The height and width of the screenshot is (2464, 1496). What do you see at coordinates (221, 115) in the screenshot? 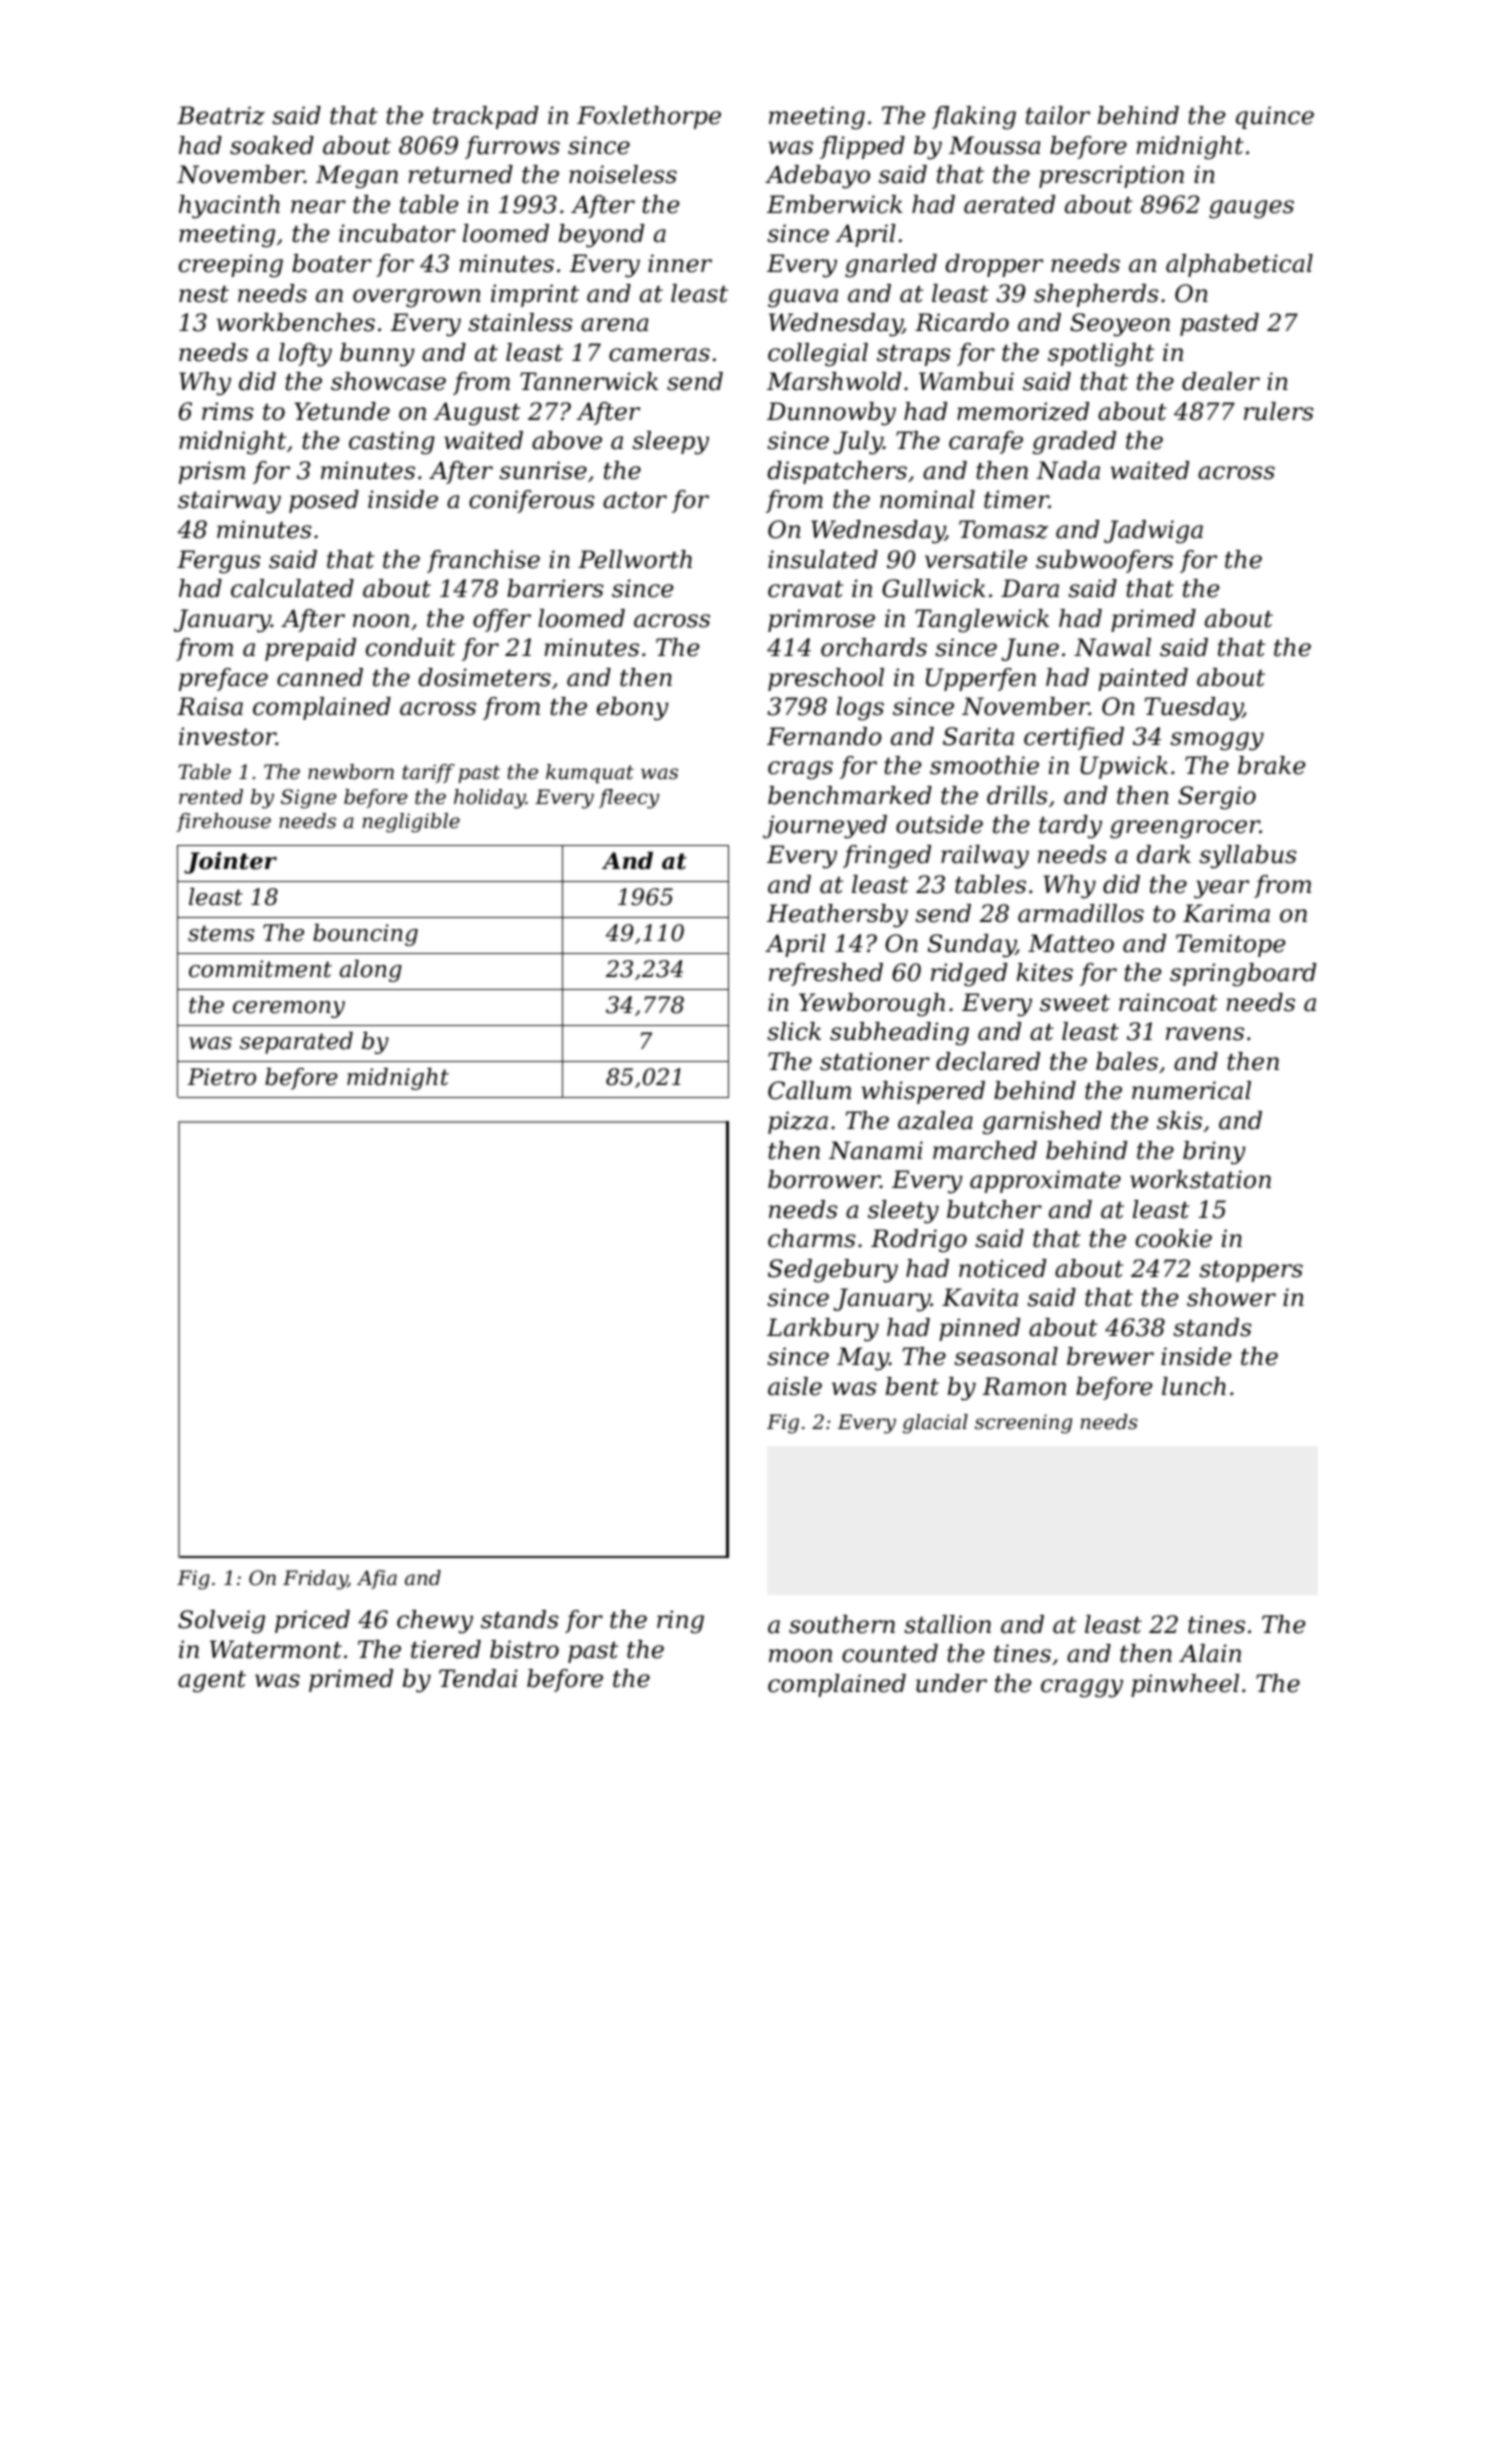
I see `Beatriz` at bounding box center [221, 115].
